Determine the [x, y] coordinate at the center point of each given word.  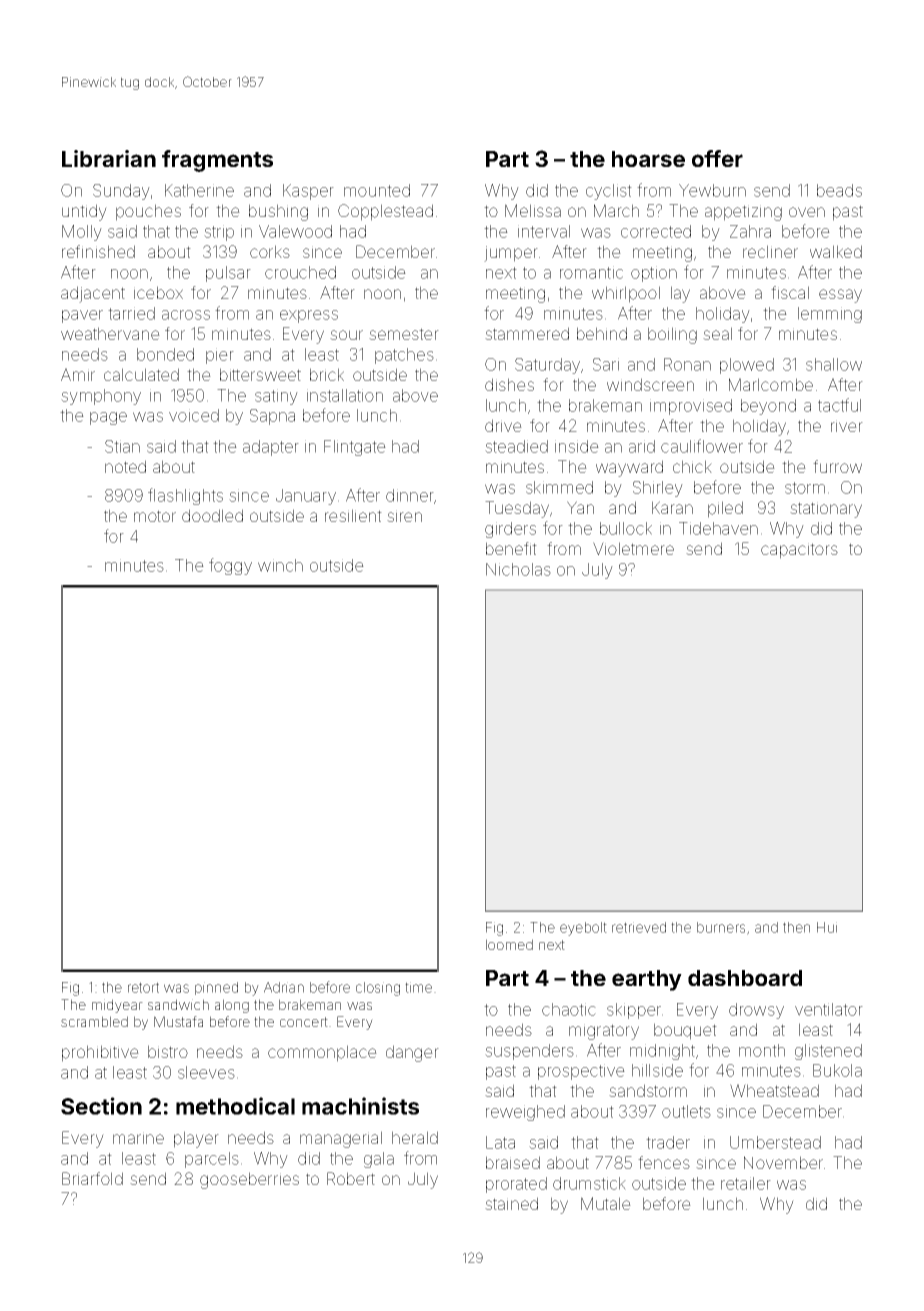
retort [143, 987]
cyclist [609, 192]
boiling [672, 335]
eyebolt [583, 929]
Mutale [606, 1203]
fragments [217, 161]
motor [155, 516]
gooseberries [249, 1180]
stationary [826, 510]
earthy [647, 980]
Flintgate [355, 448]
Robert [351, 1178]
